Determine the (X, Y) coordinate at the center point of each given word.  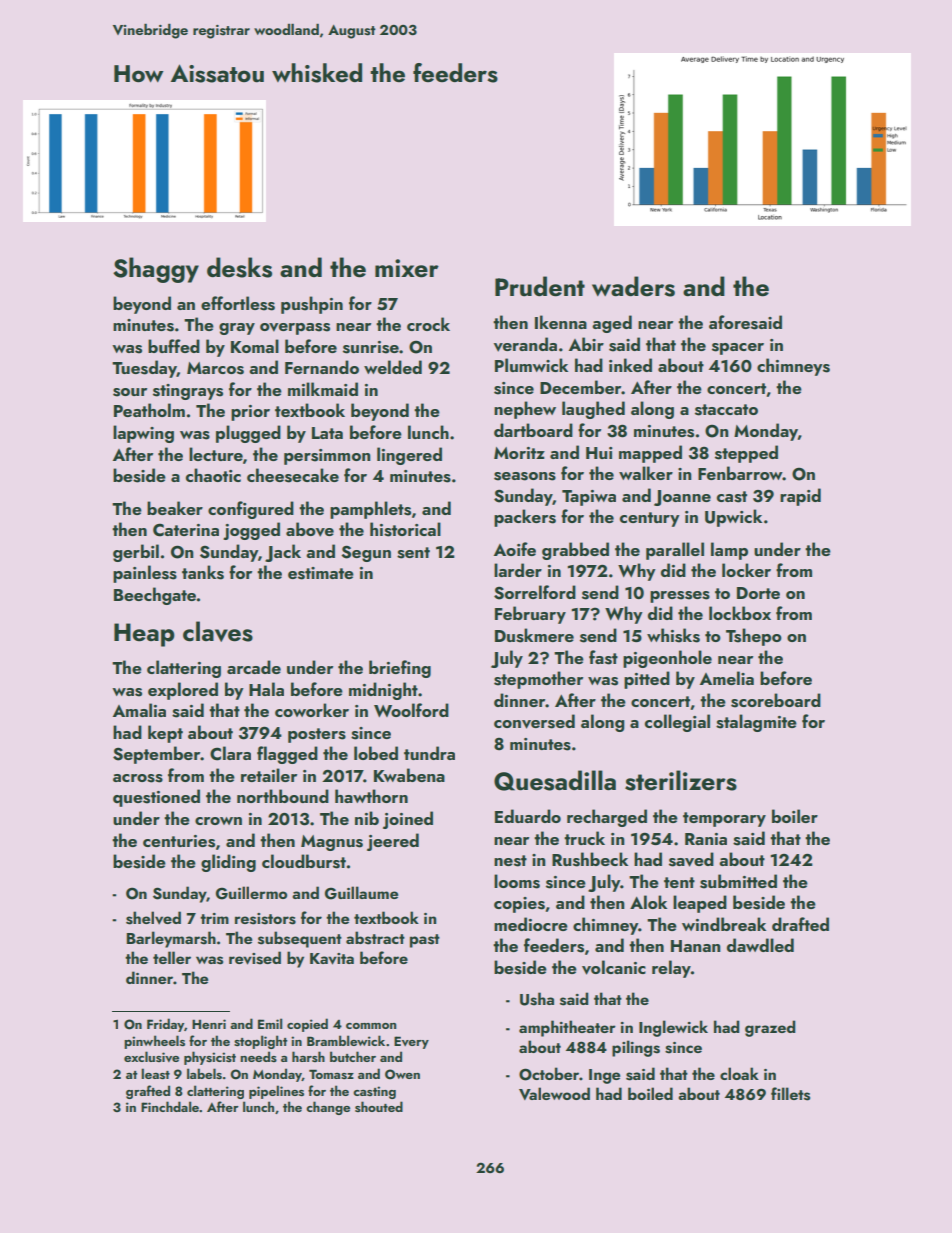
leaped (700, 904)
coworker (312, 710)
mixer (407, 268)
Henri (209, 1024)
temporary (724, 819)
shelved (153, 918)
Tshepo (754, 637)
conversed (534, 721)
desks (239, 267)
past (425, 941)
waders (633, 286)
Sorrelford (535, 592)
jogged (251, 531)
